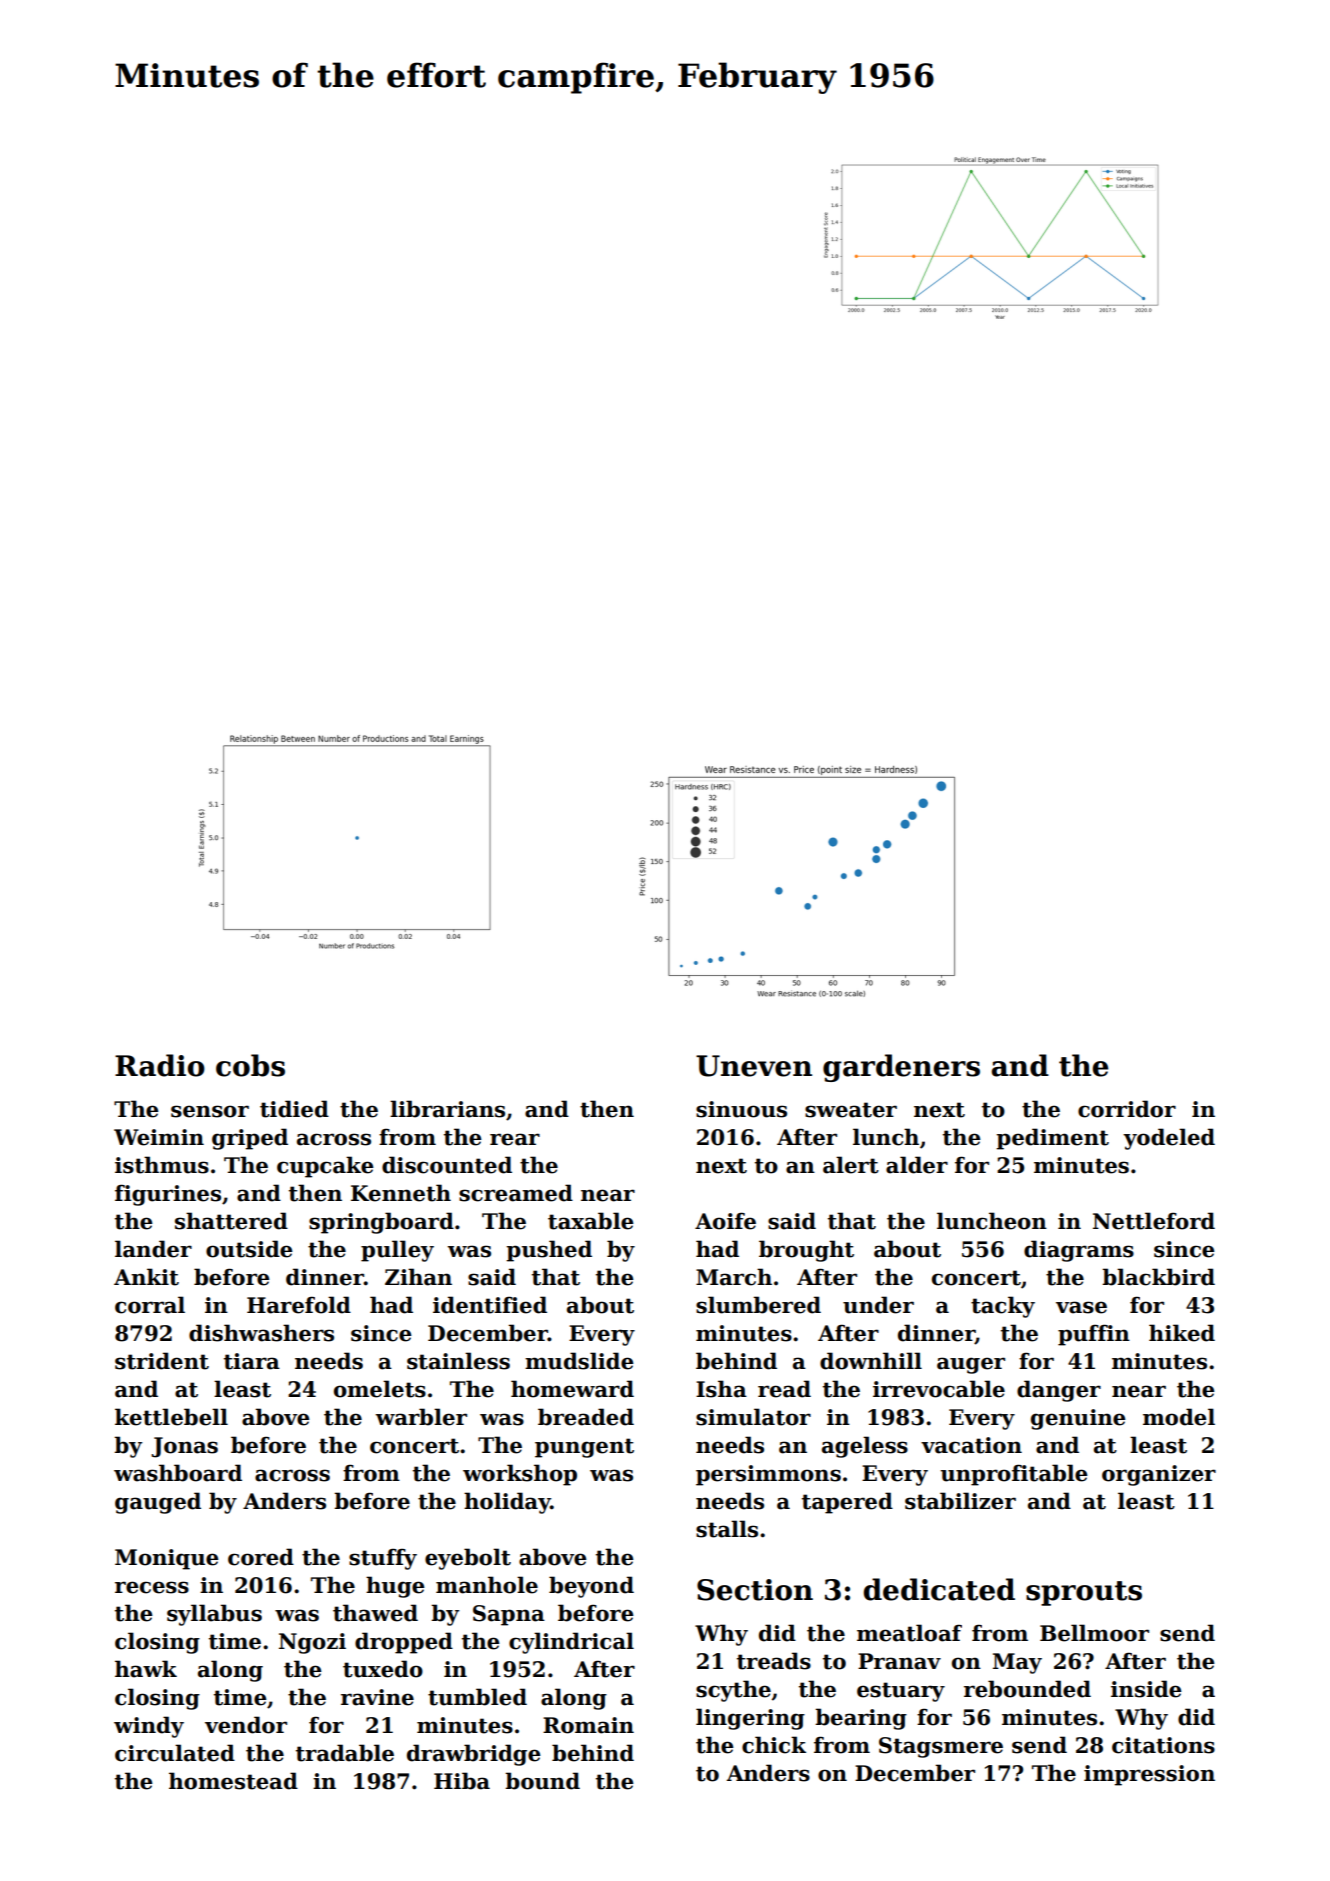 The width and height of the screenshot is (1330, 1881). I want to click on corridor, so click(1127, 1109).
